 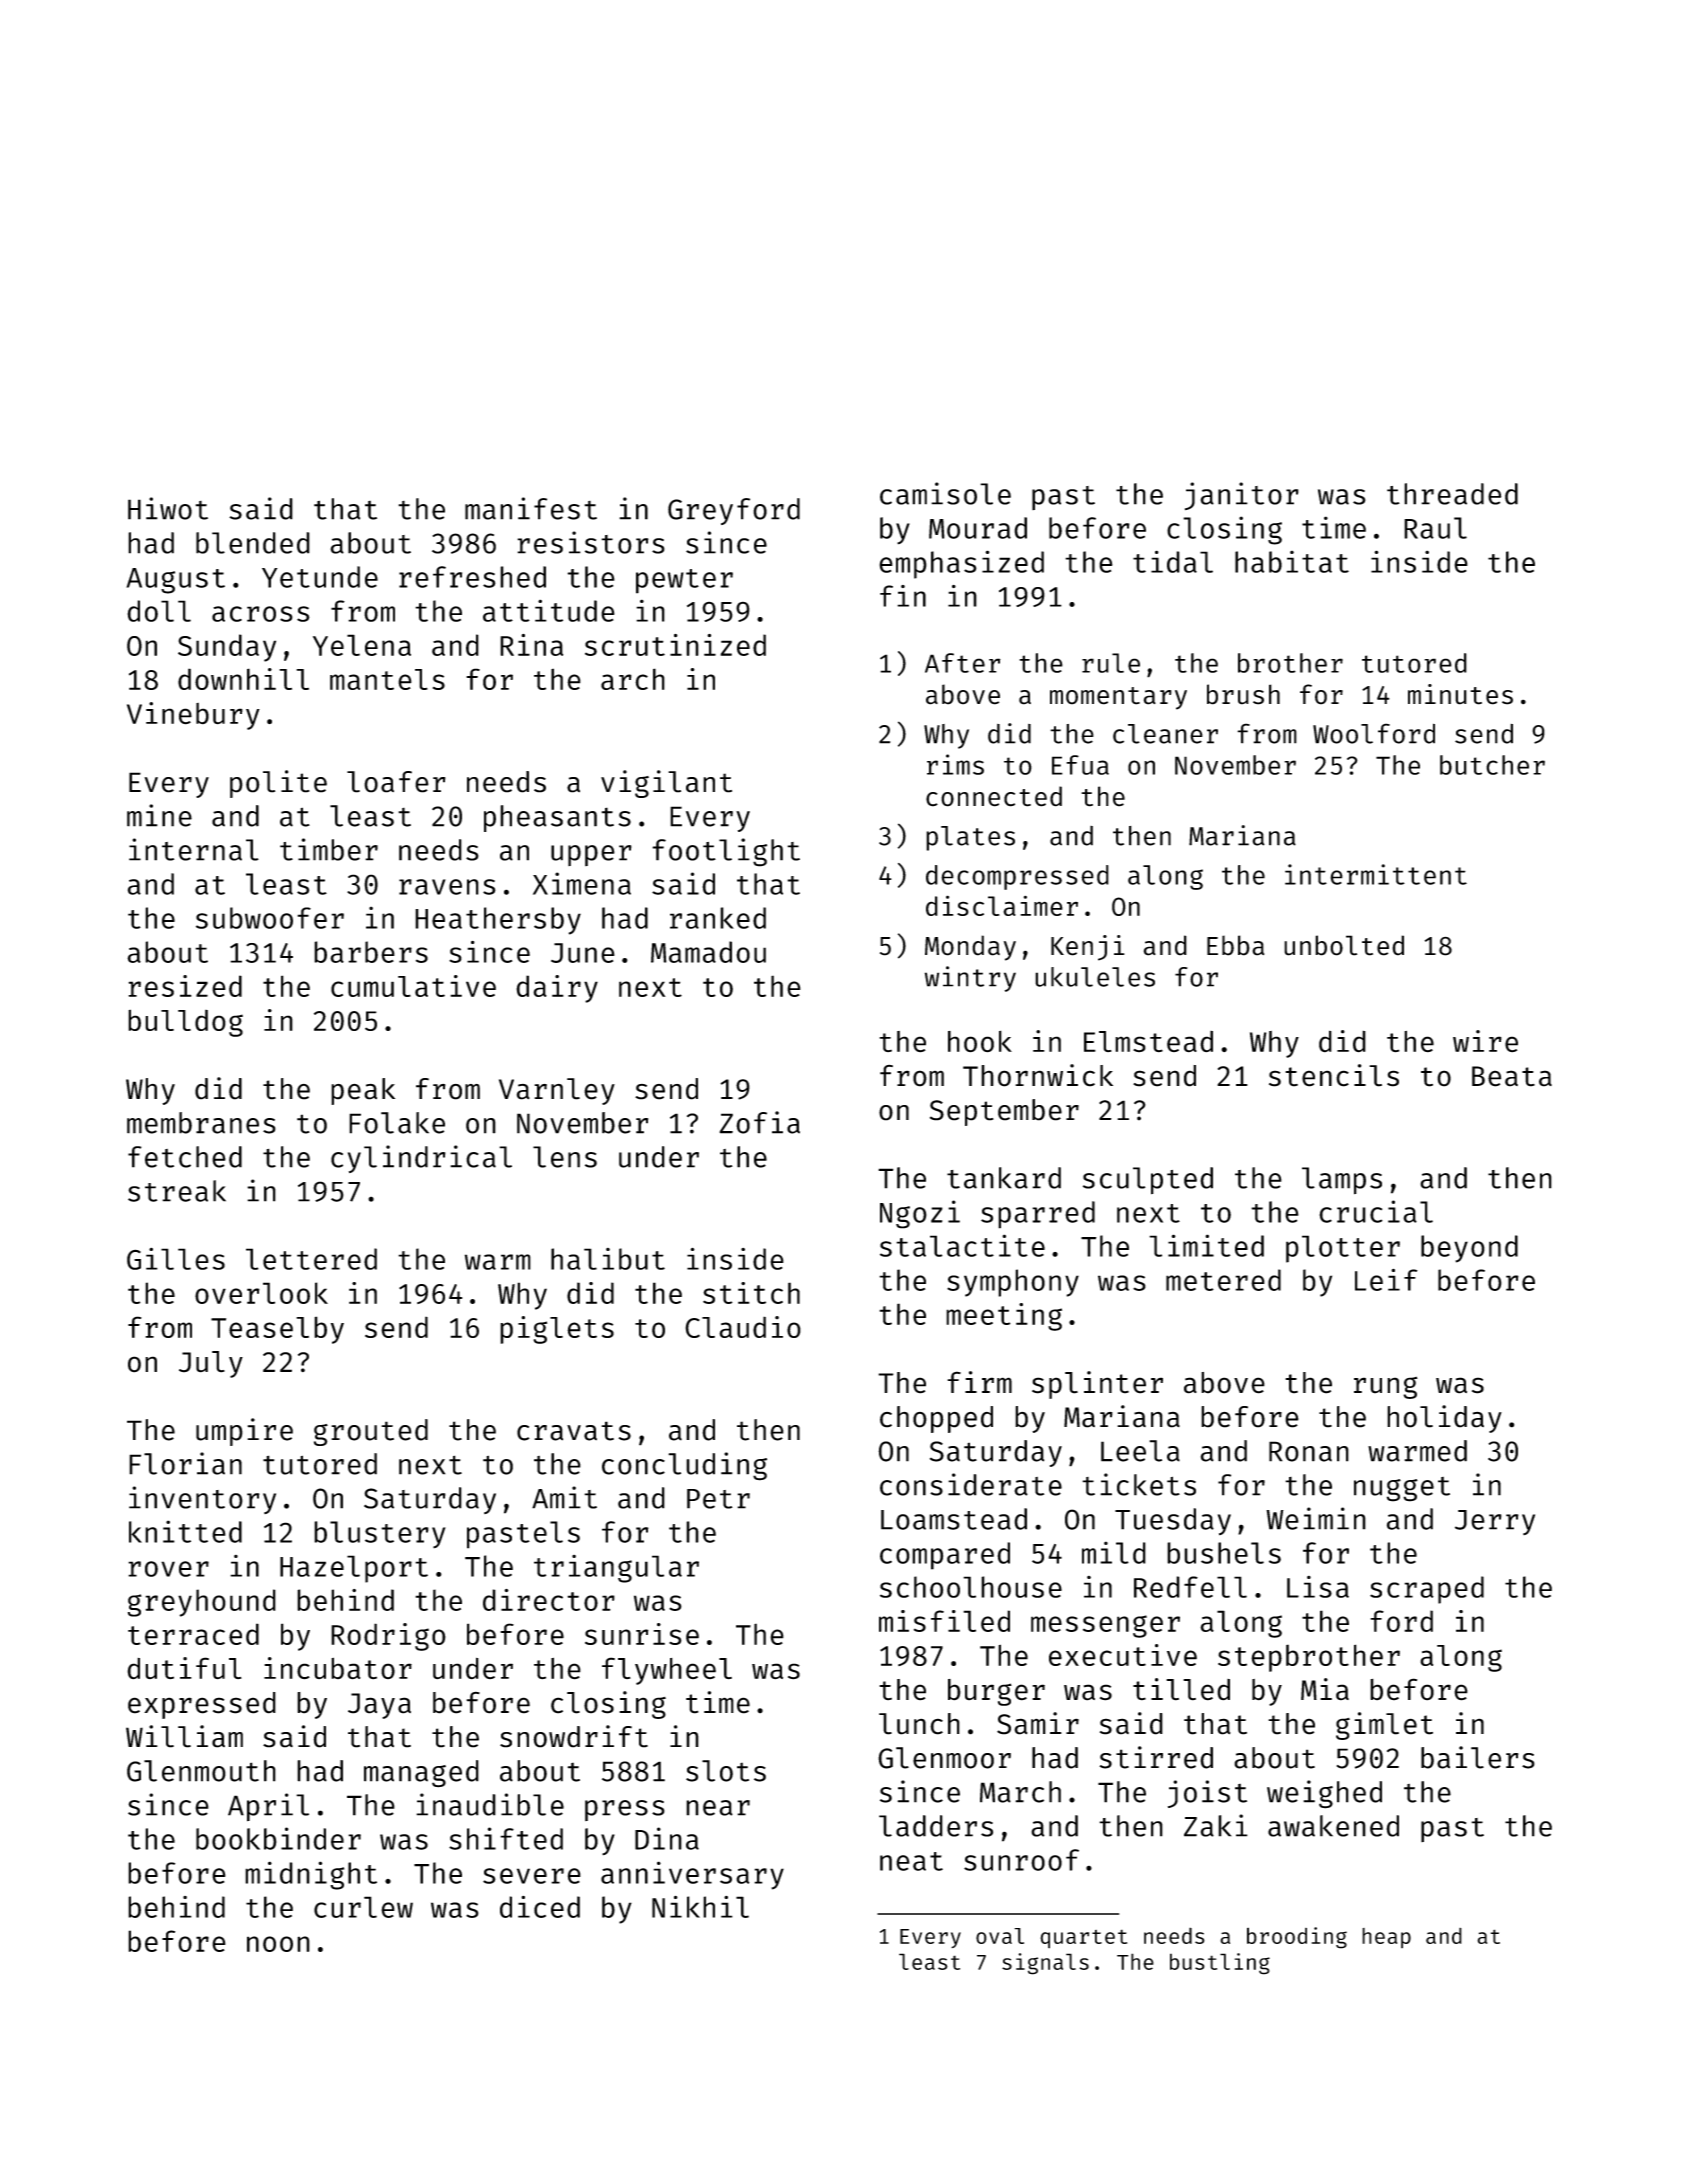 What do you see at coordinates (684, 581) in the image?
I see `pewter` at bounding box center [684, 581].
